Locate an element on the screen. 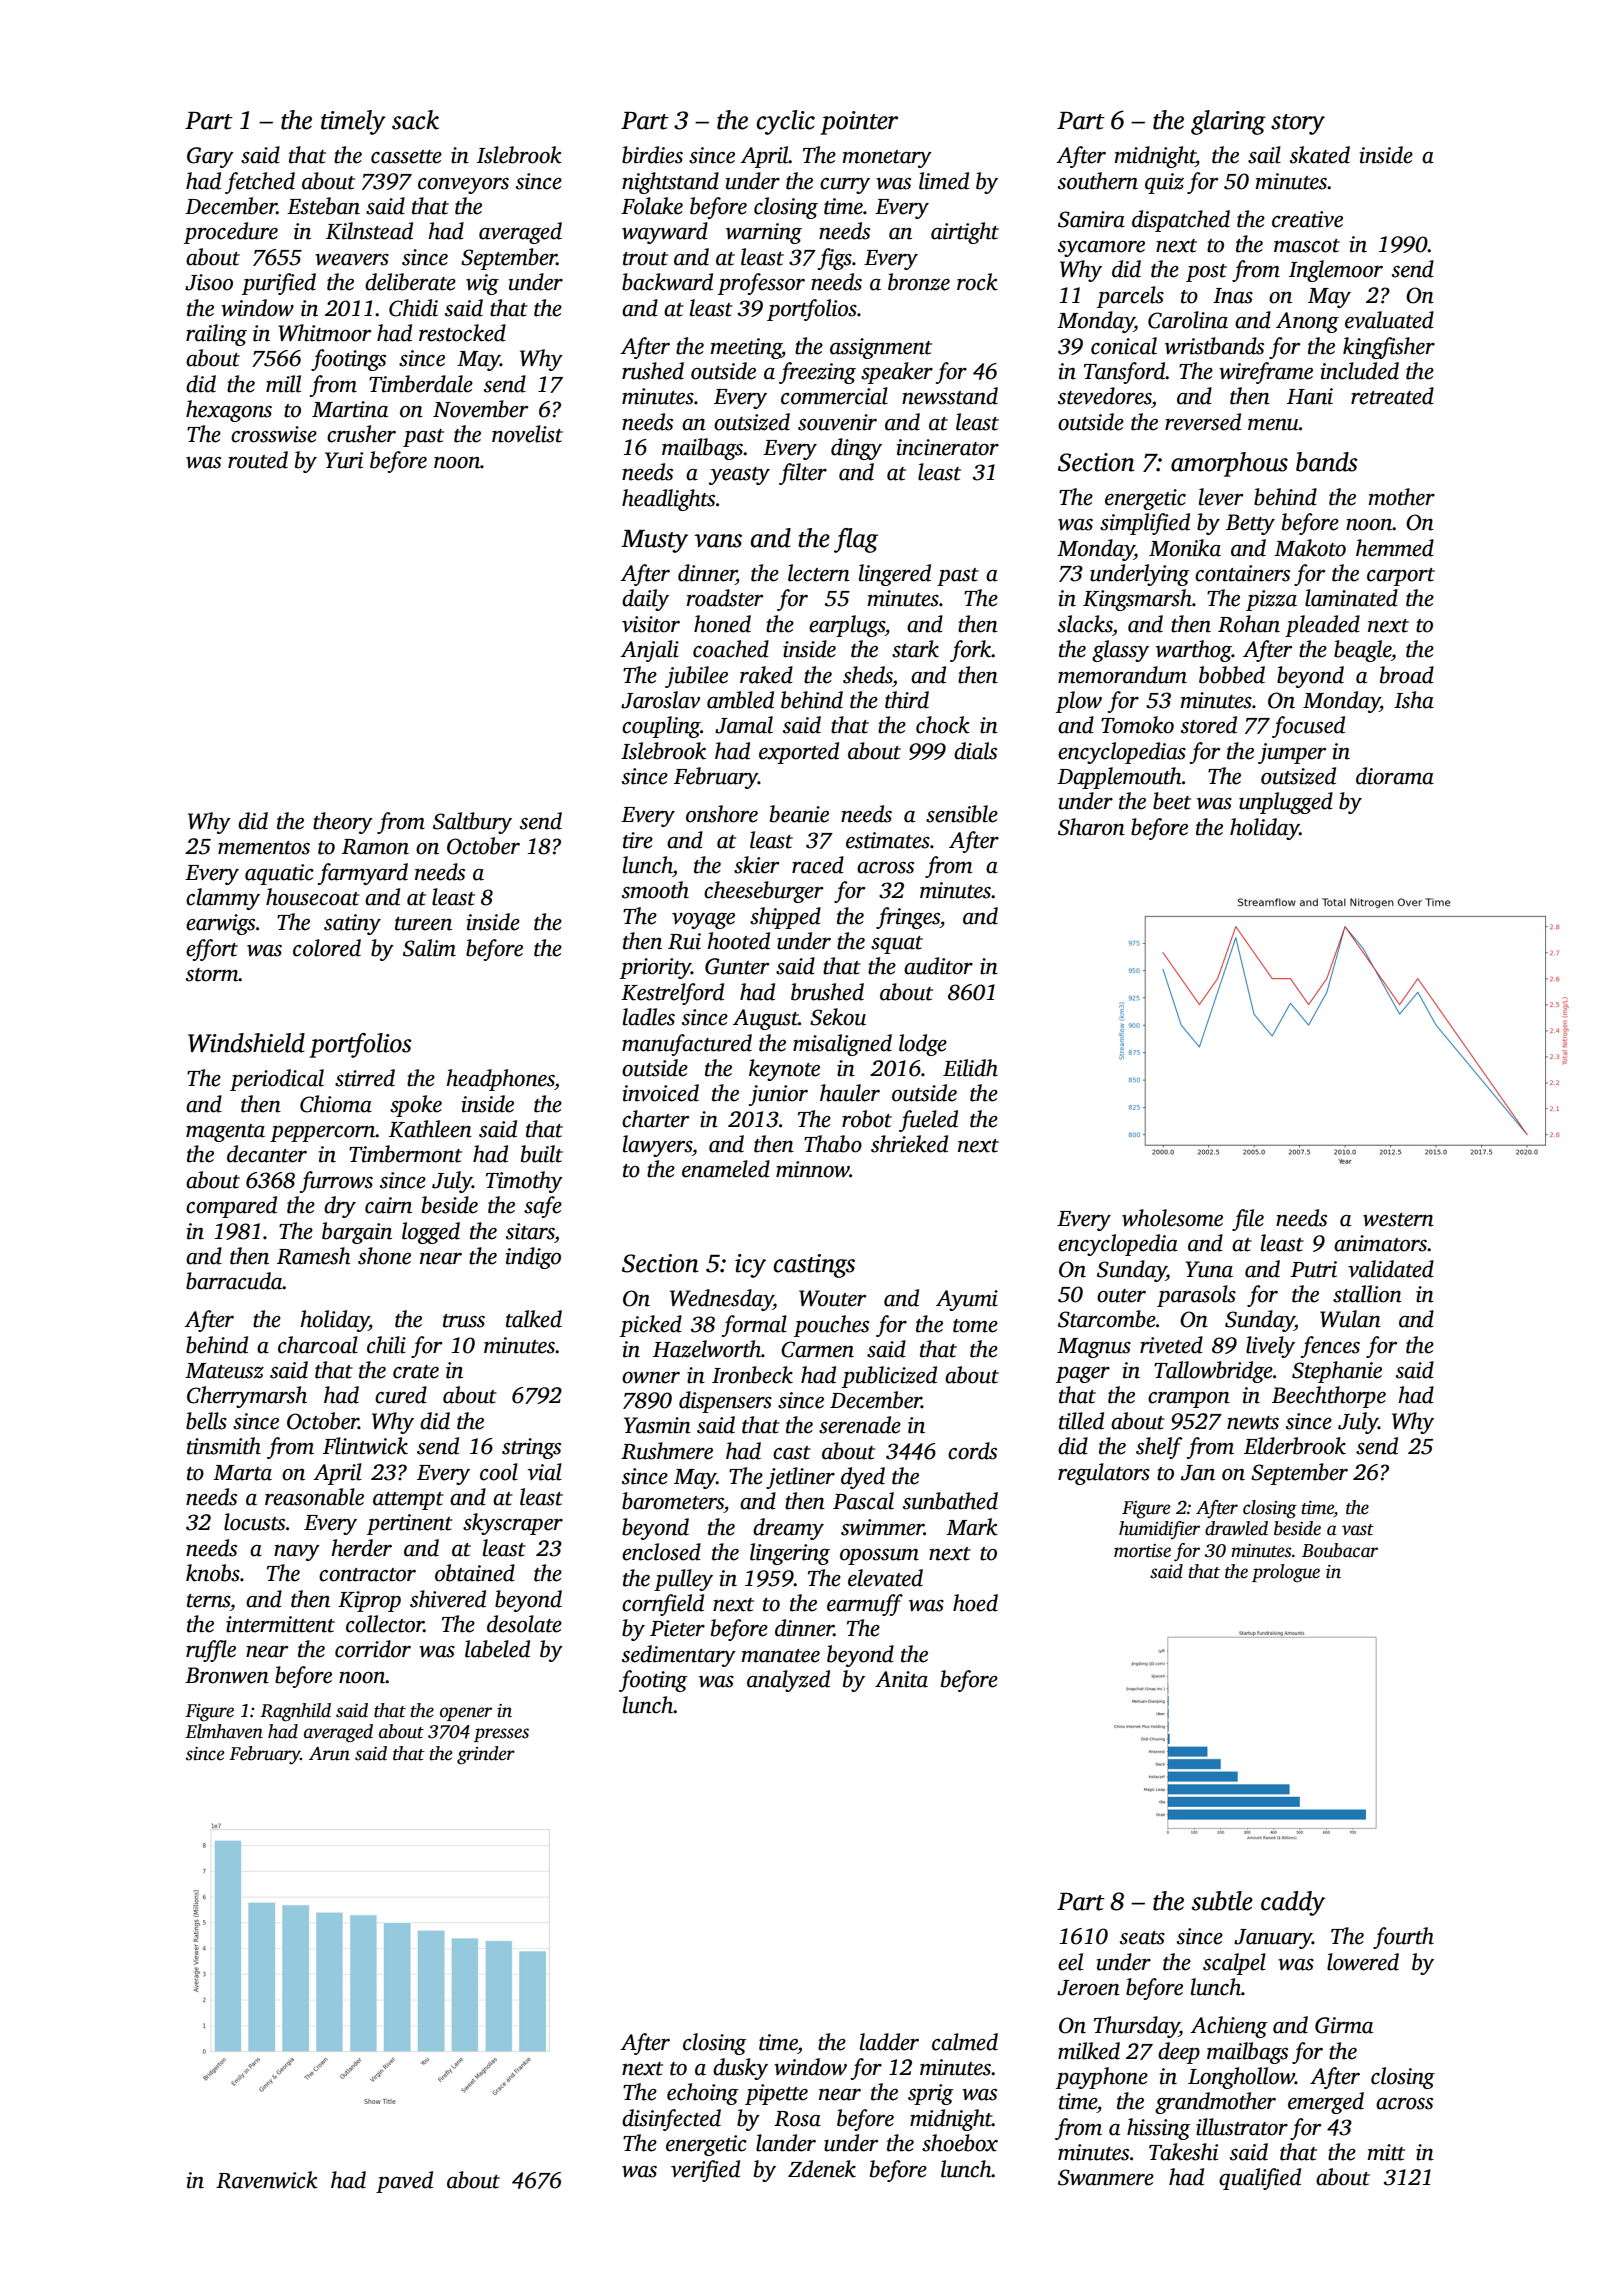 This screenshot has height=2292, width=1620. Sharon is located at coordinates (1091, 827).
